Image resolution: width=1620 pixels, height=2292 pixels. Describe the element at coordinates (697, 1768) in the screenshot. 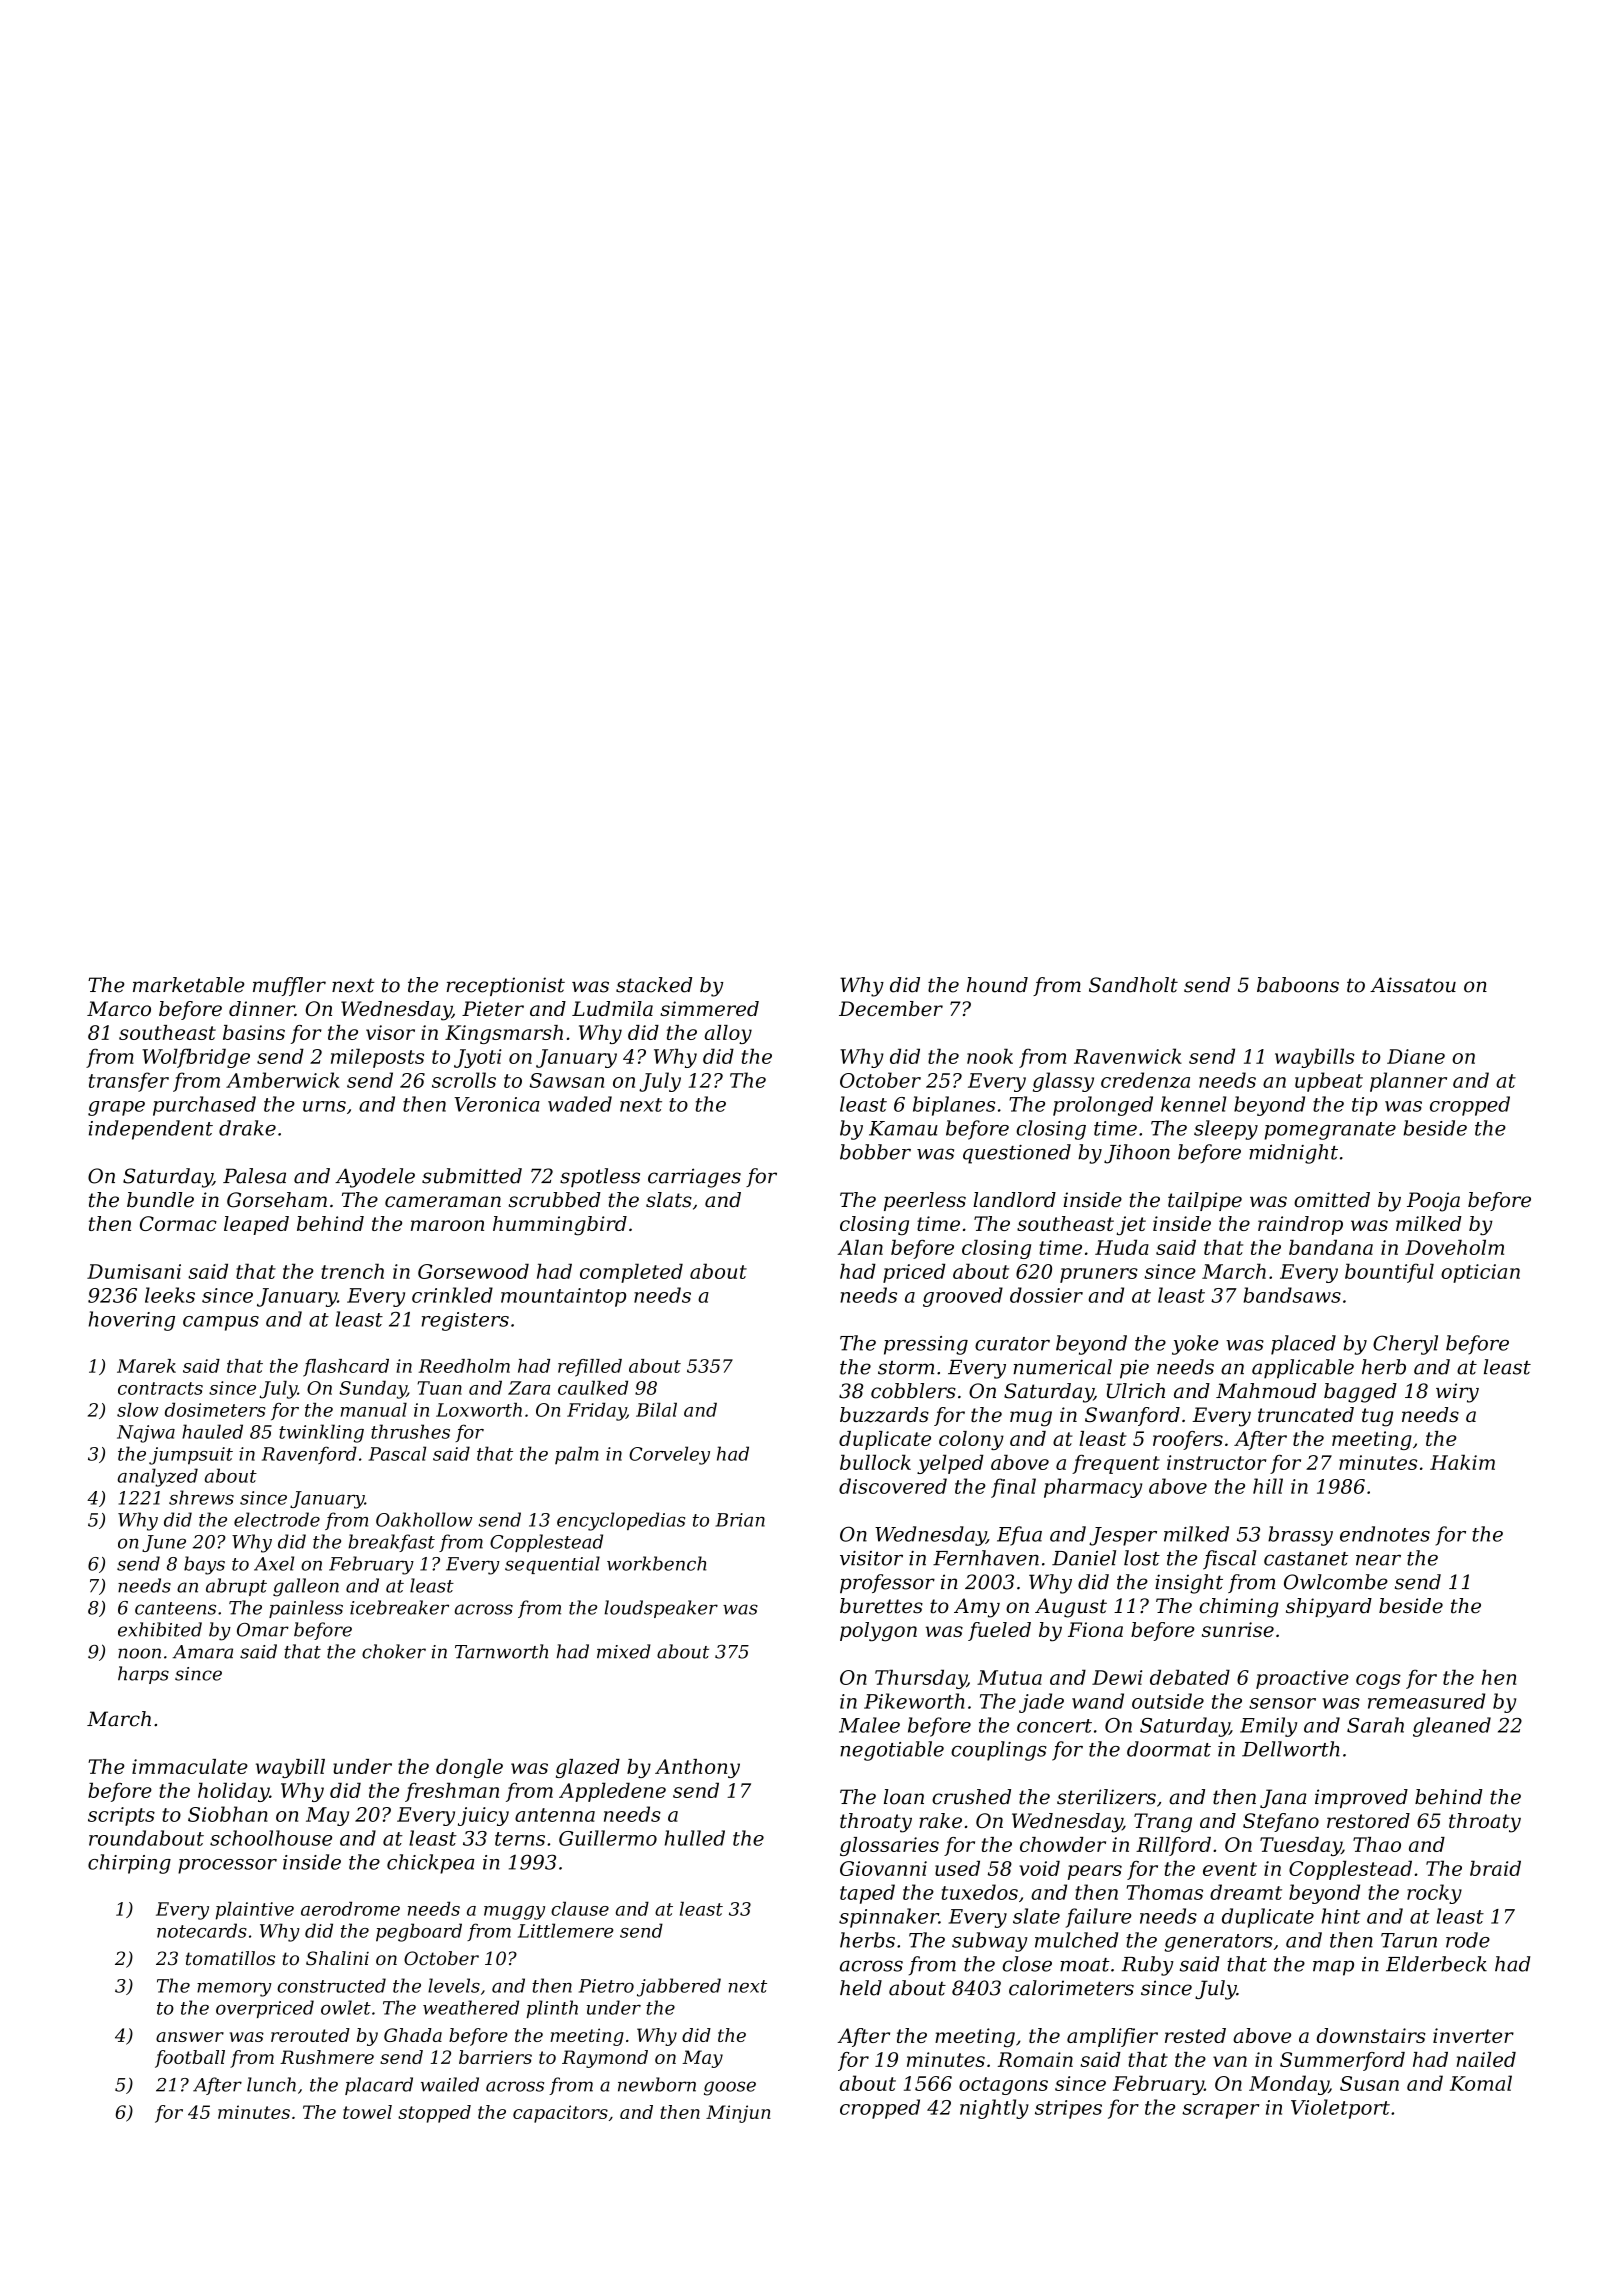

I see `Anthony` at that location.
